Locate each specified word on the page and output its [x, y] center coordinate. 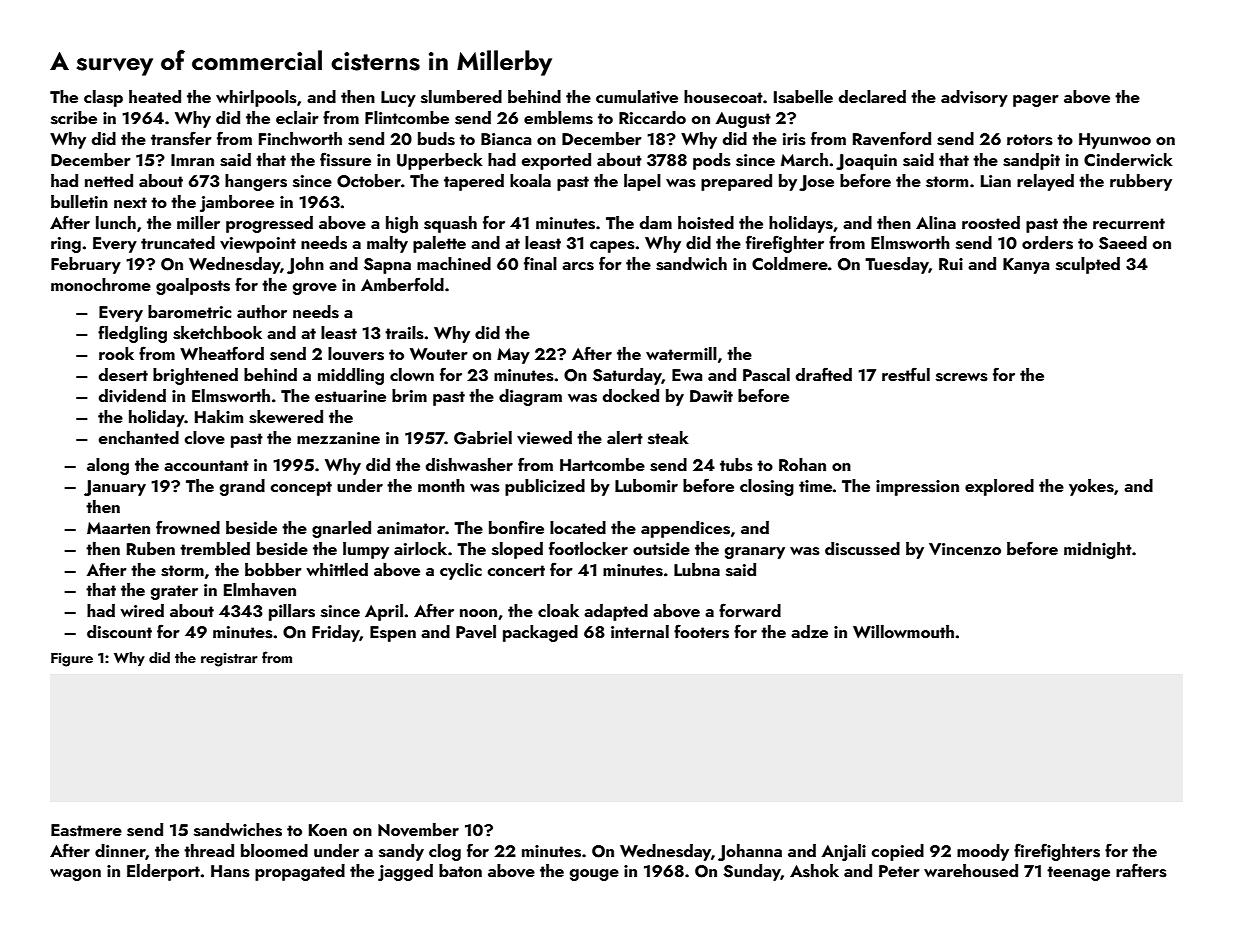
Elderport [163, 872]
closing [767, 487]
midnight [1098, 550]
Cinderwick [1128, 160]
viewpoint [258, 245]
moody [983, 852]
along [108, 466]
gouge [594, 875]
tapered [474, 182]
